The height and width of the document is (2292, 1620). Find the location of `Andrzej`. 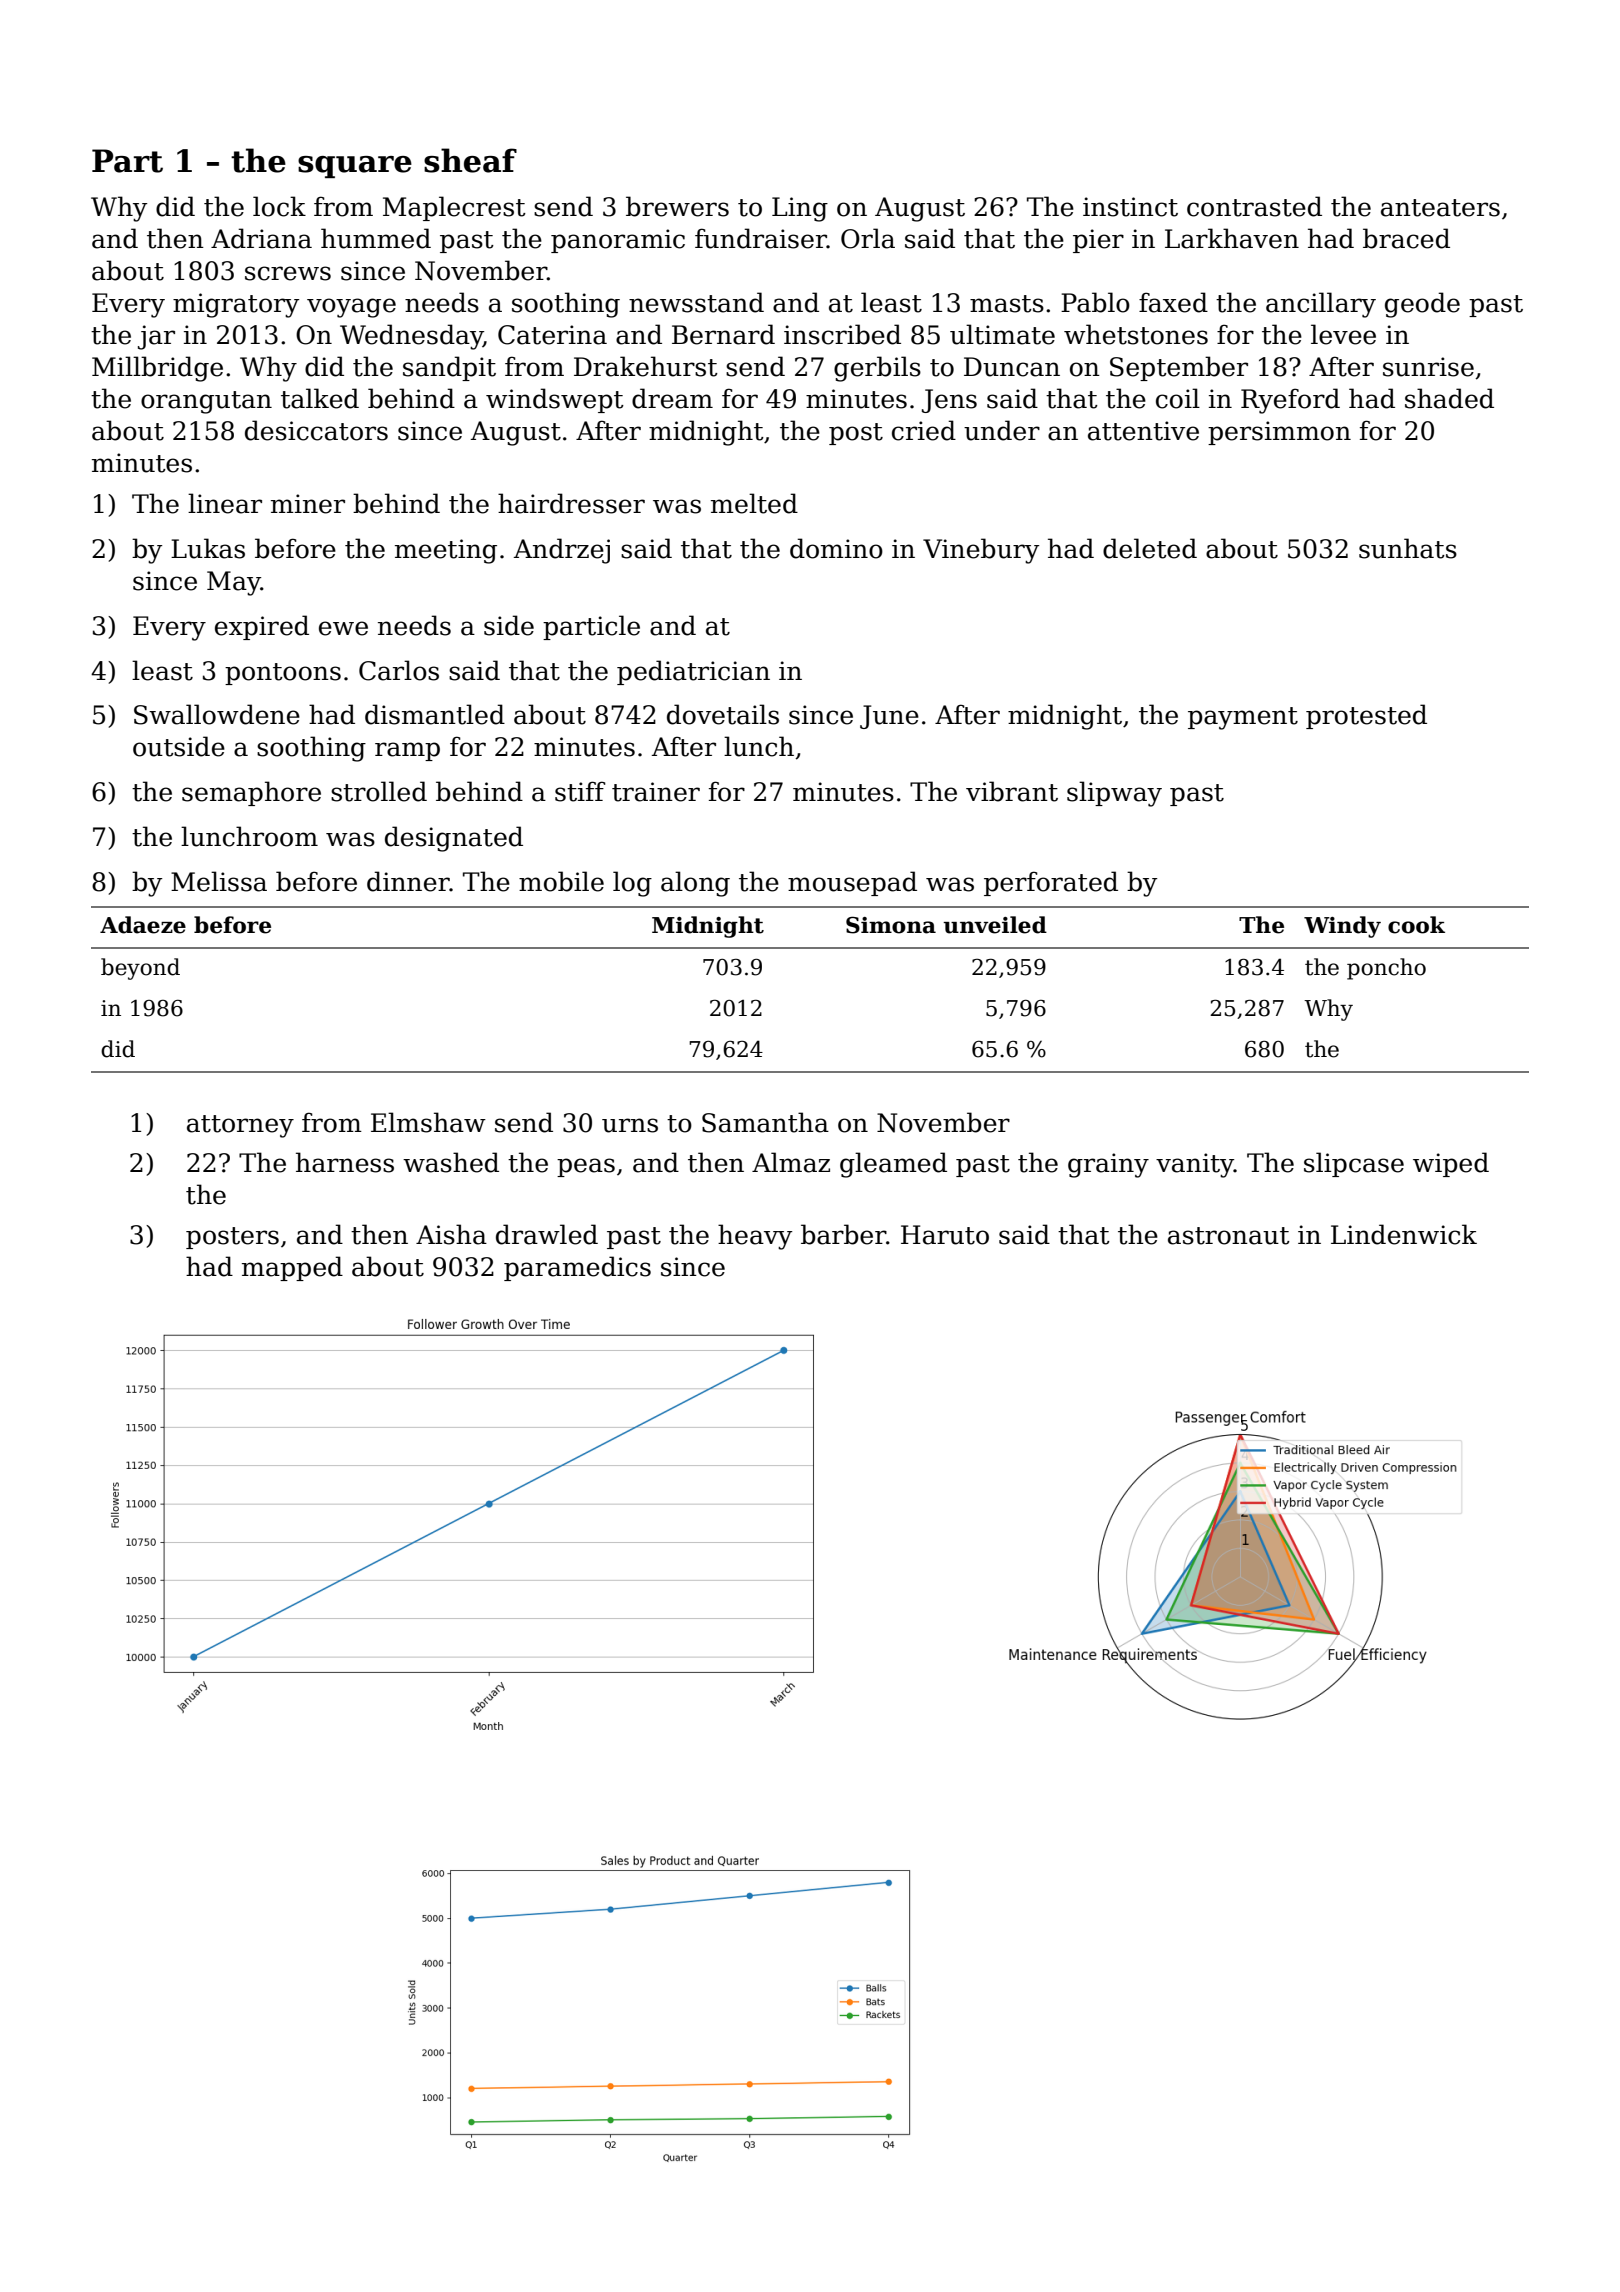

Andrzej is located at coordinates (562, 551).
